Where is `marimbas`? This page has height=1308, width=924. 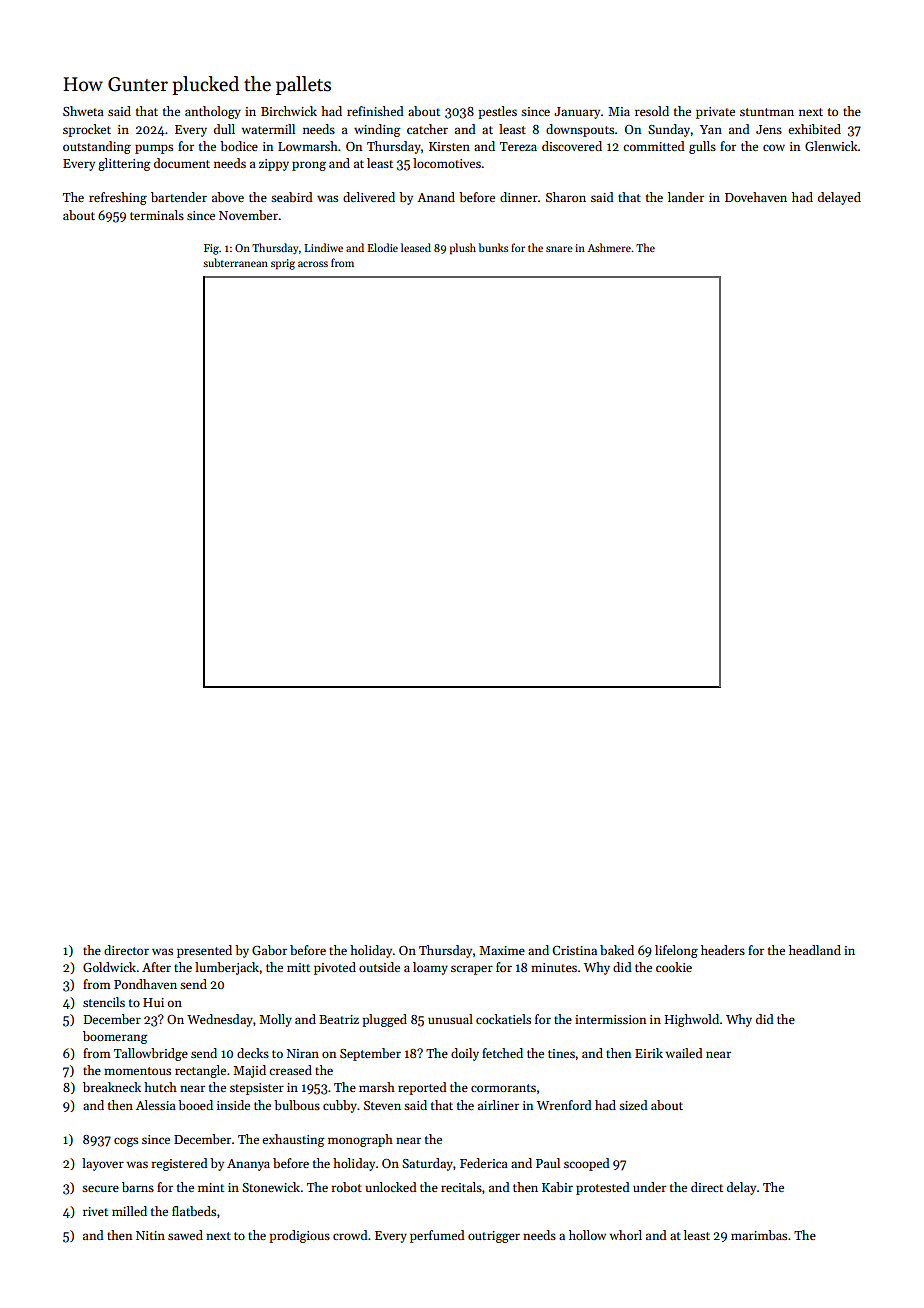 marimbas is located at coordinates (759, 1235).
